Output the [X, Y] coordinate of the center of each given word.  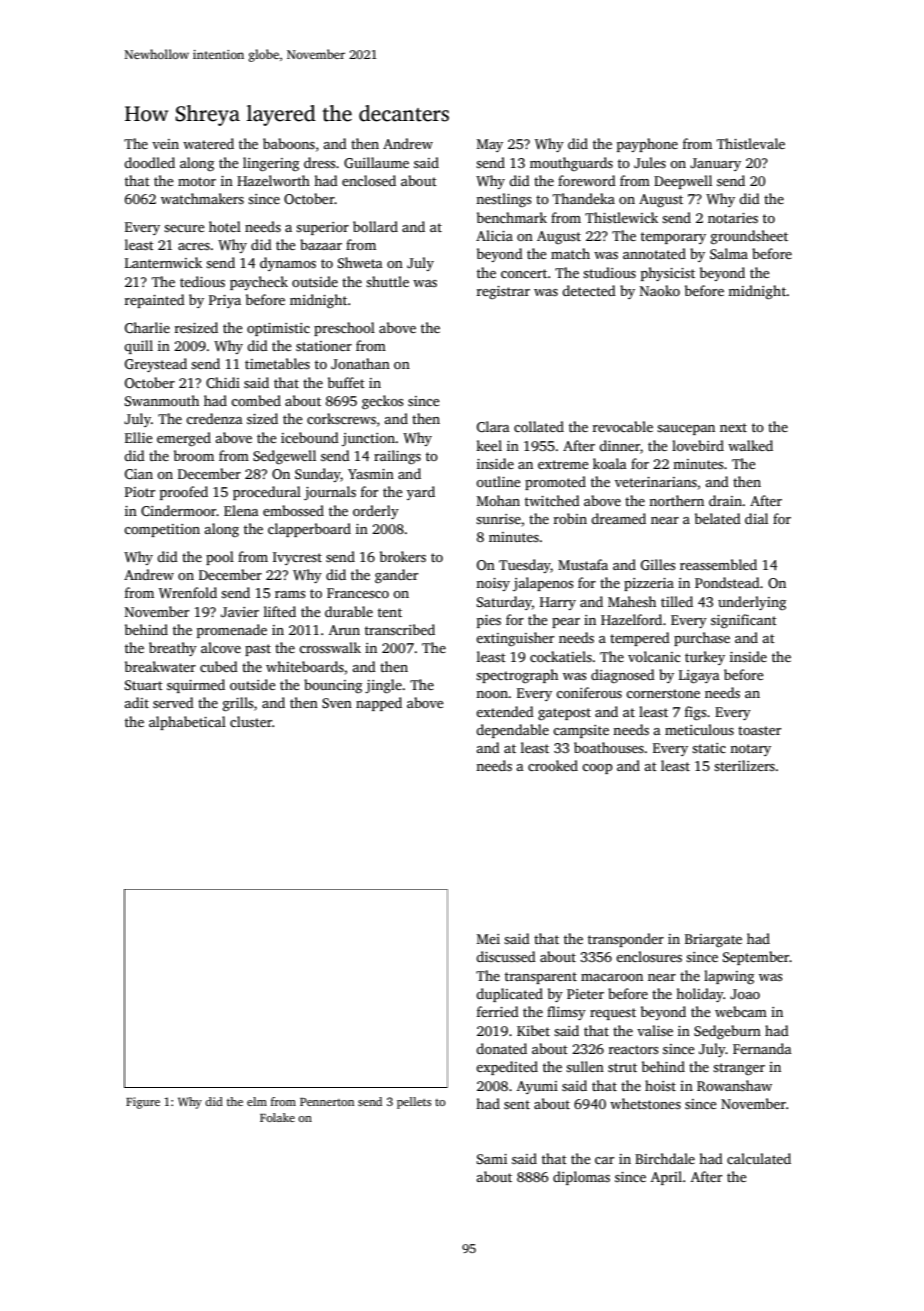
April [666, 1178]
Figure [143, 1103]
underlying [752, 603]
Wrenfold [188, 592]
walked [750, 445]
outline [498, 481]
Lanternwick [163, 262]
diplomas [581, 1178]
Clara [493, 426]
